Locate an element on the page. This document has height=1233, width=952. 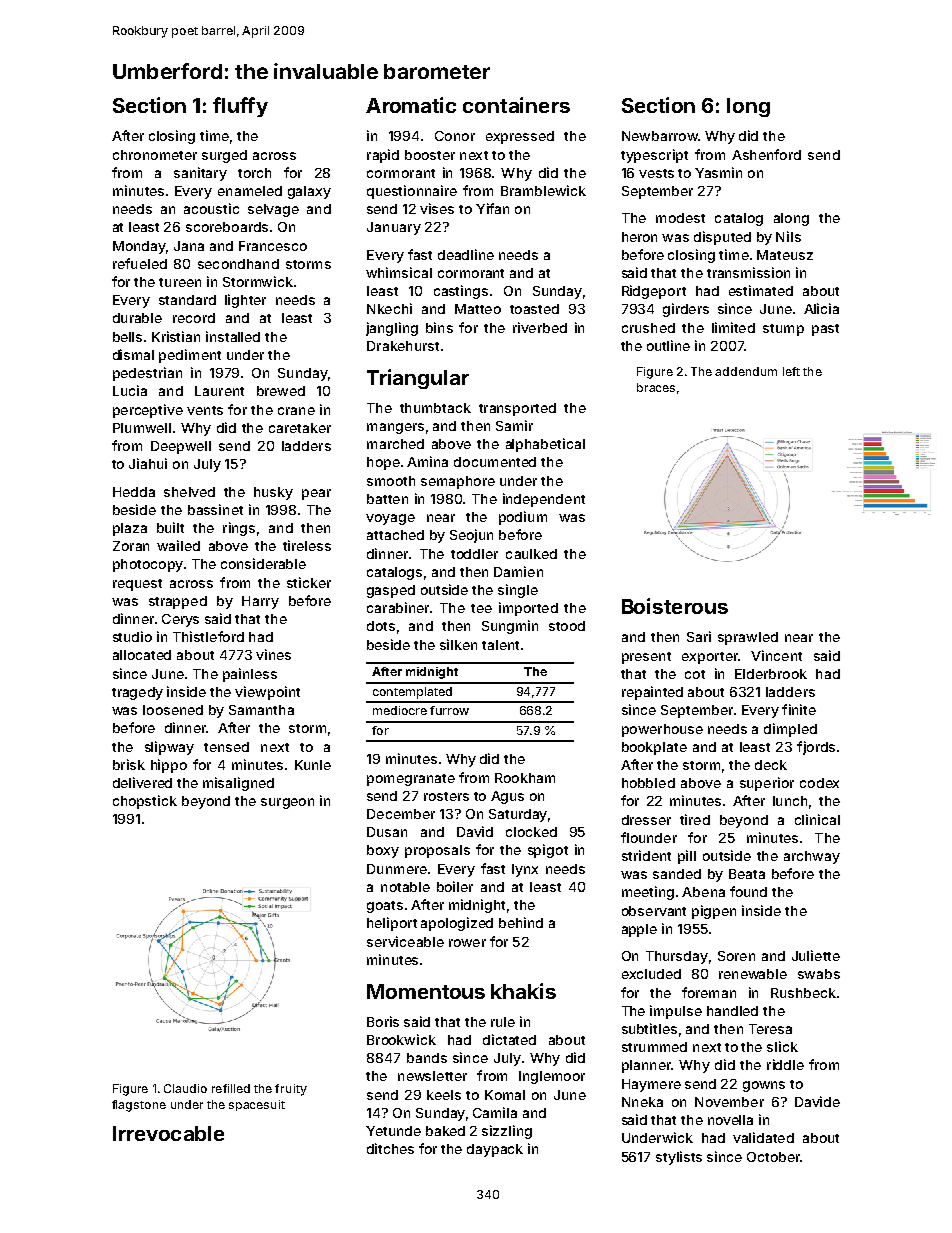
fluffy is located at coordinates (240, 107).
